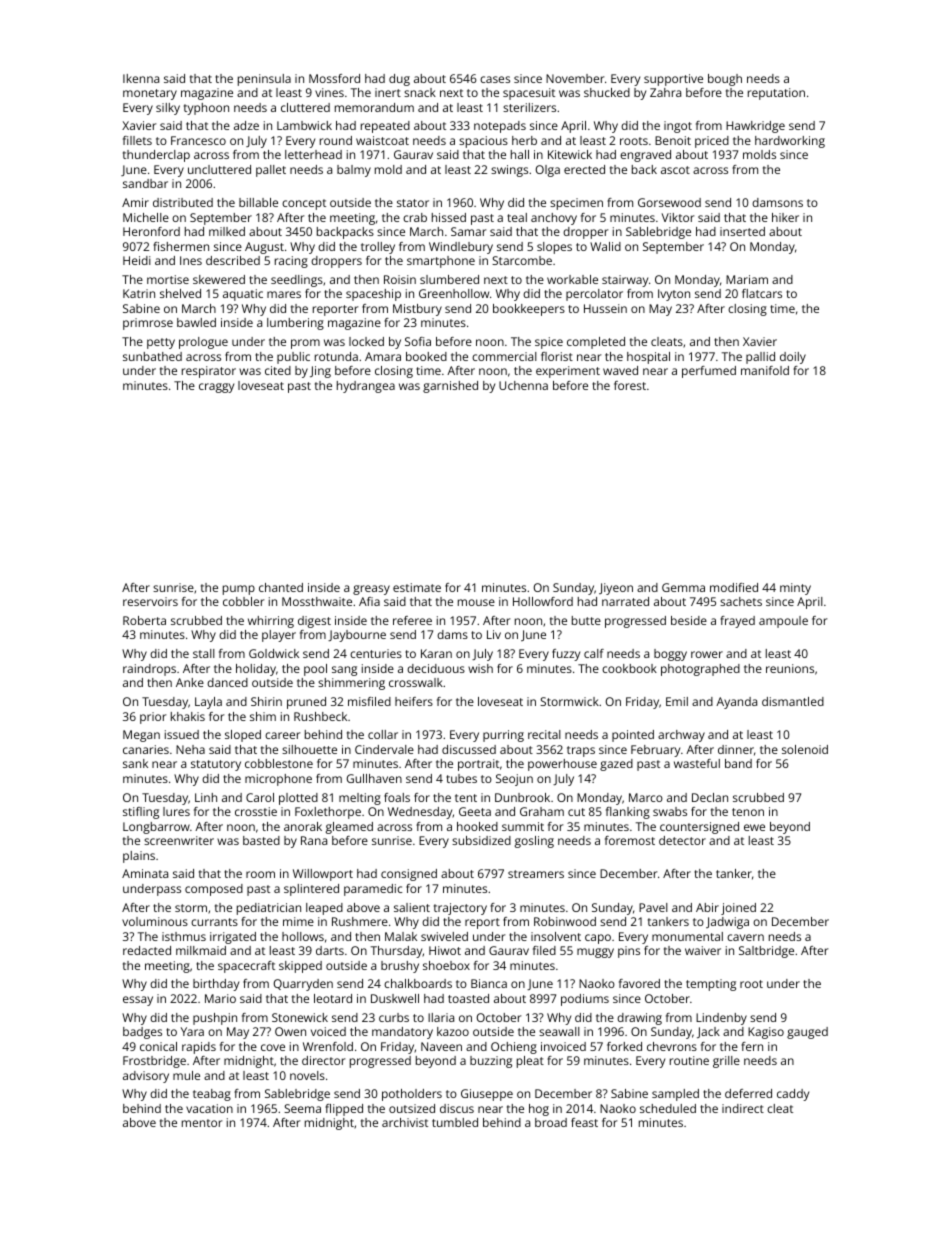 The image size is (952, 1233). I want to click on stator, so click(413, 203).
